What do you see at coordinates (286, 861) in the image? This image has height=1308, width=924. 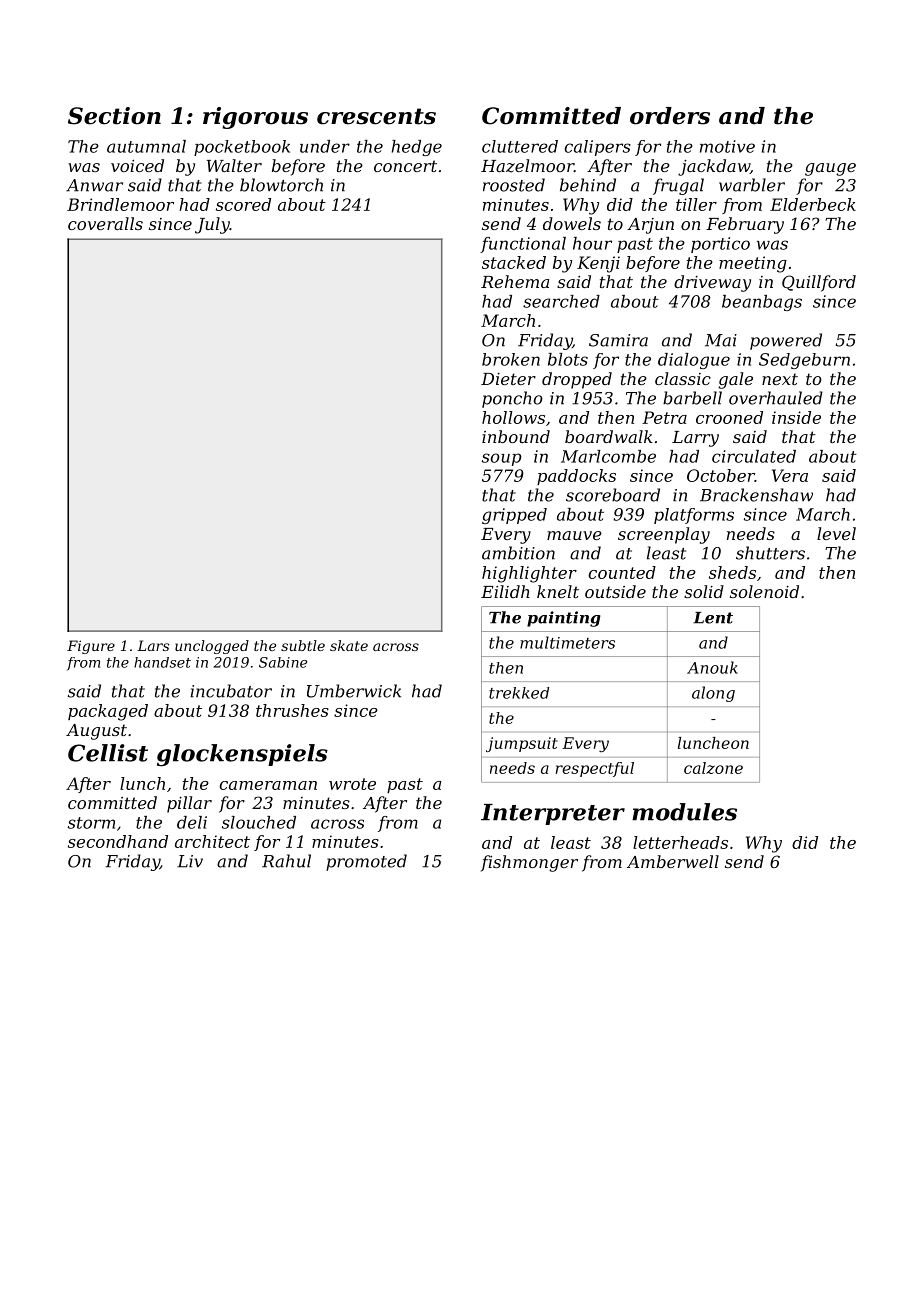 I see `Rahul` at bounding box center [286, 861].
